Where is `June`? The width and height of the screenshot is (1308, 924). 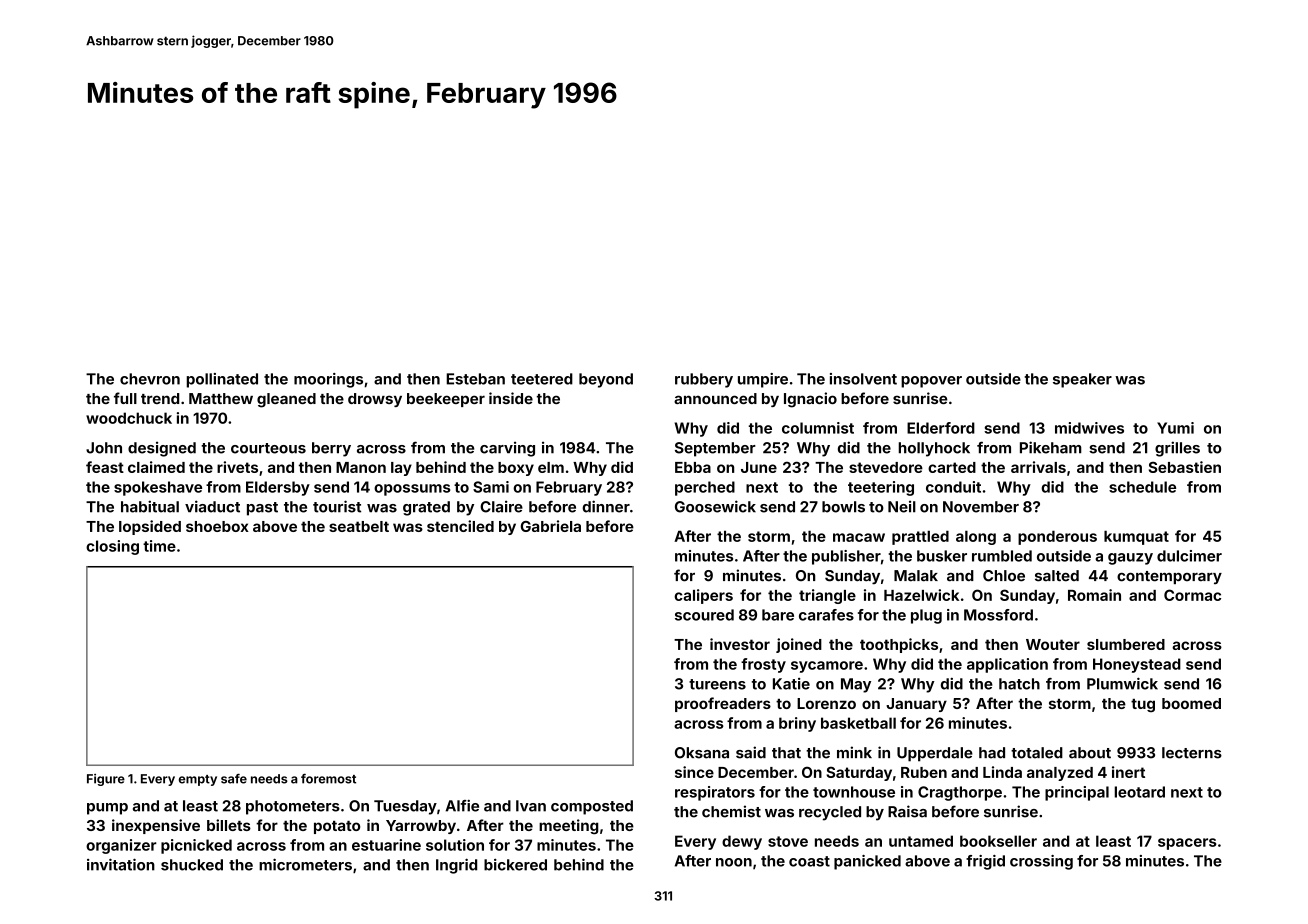 June is located at coordinates (759, 467).
